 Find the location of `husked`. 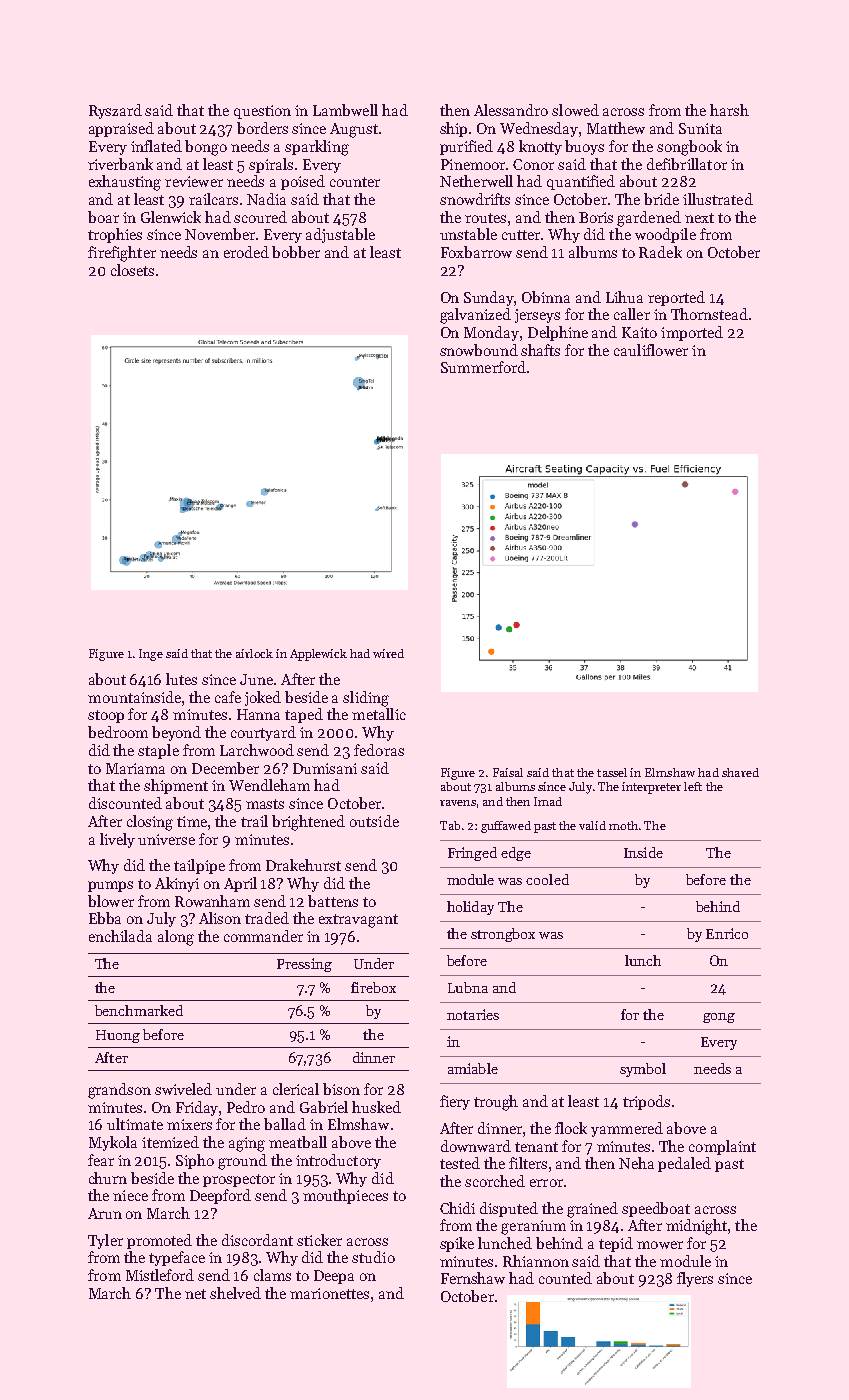

husked is located at coordinates (376, 1107).
